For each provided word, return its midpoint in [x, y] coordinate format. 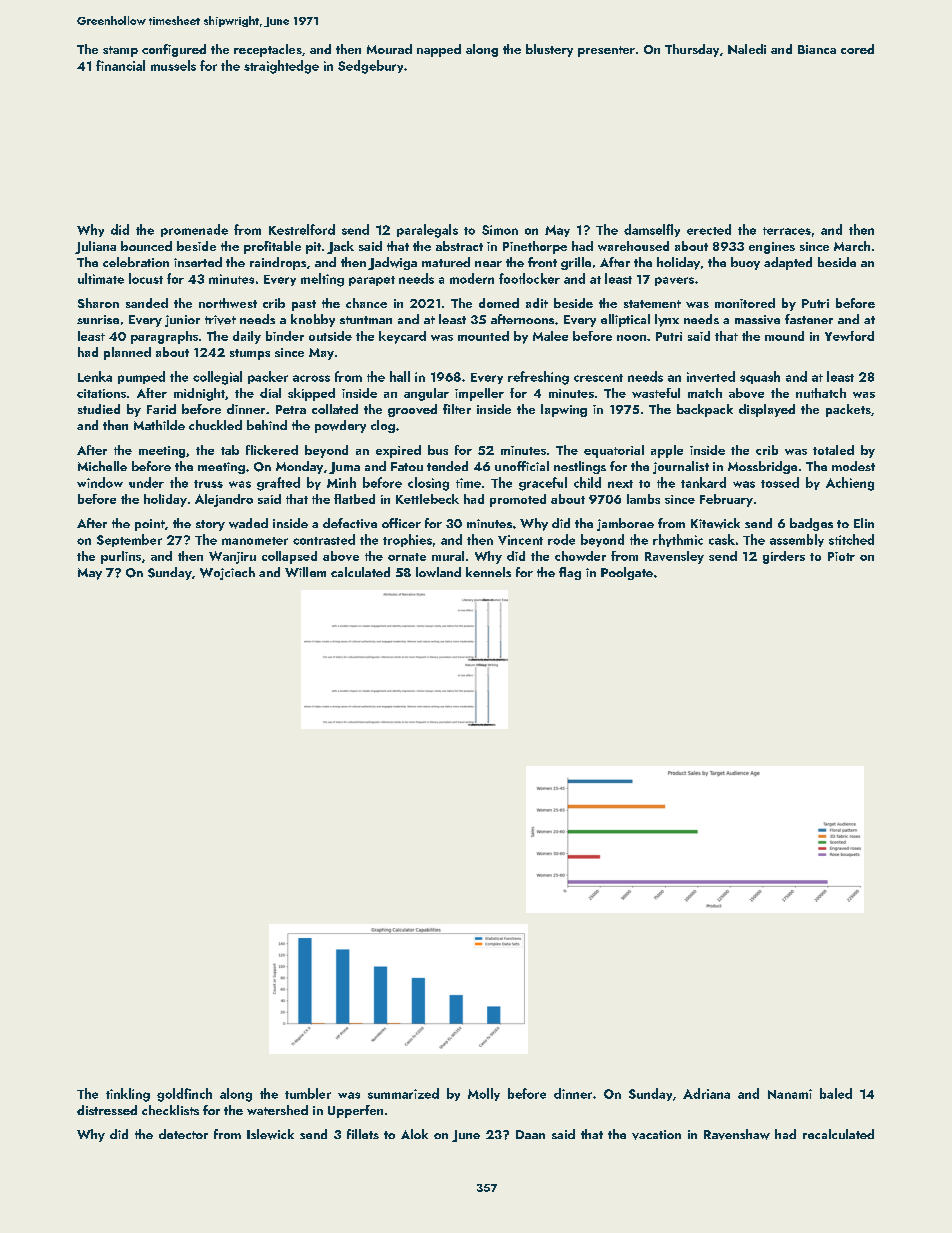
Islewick [270, 1134]
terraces [787, 231]
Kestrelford [302, 229]
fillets [363, 1134]
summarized [403, 1093]
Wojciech [227, 573]
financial [120, 65]
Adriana [706, 1093]
